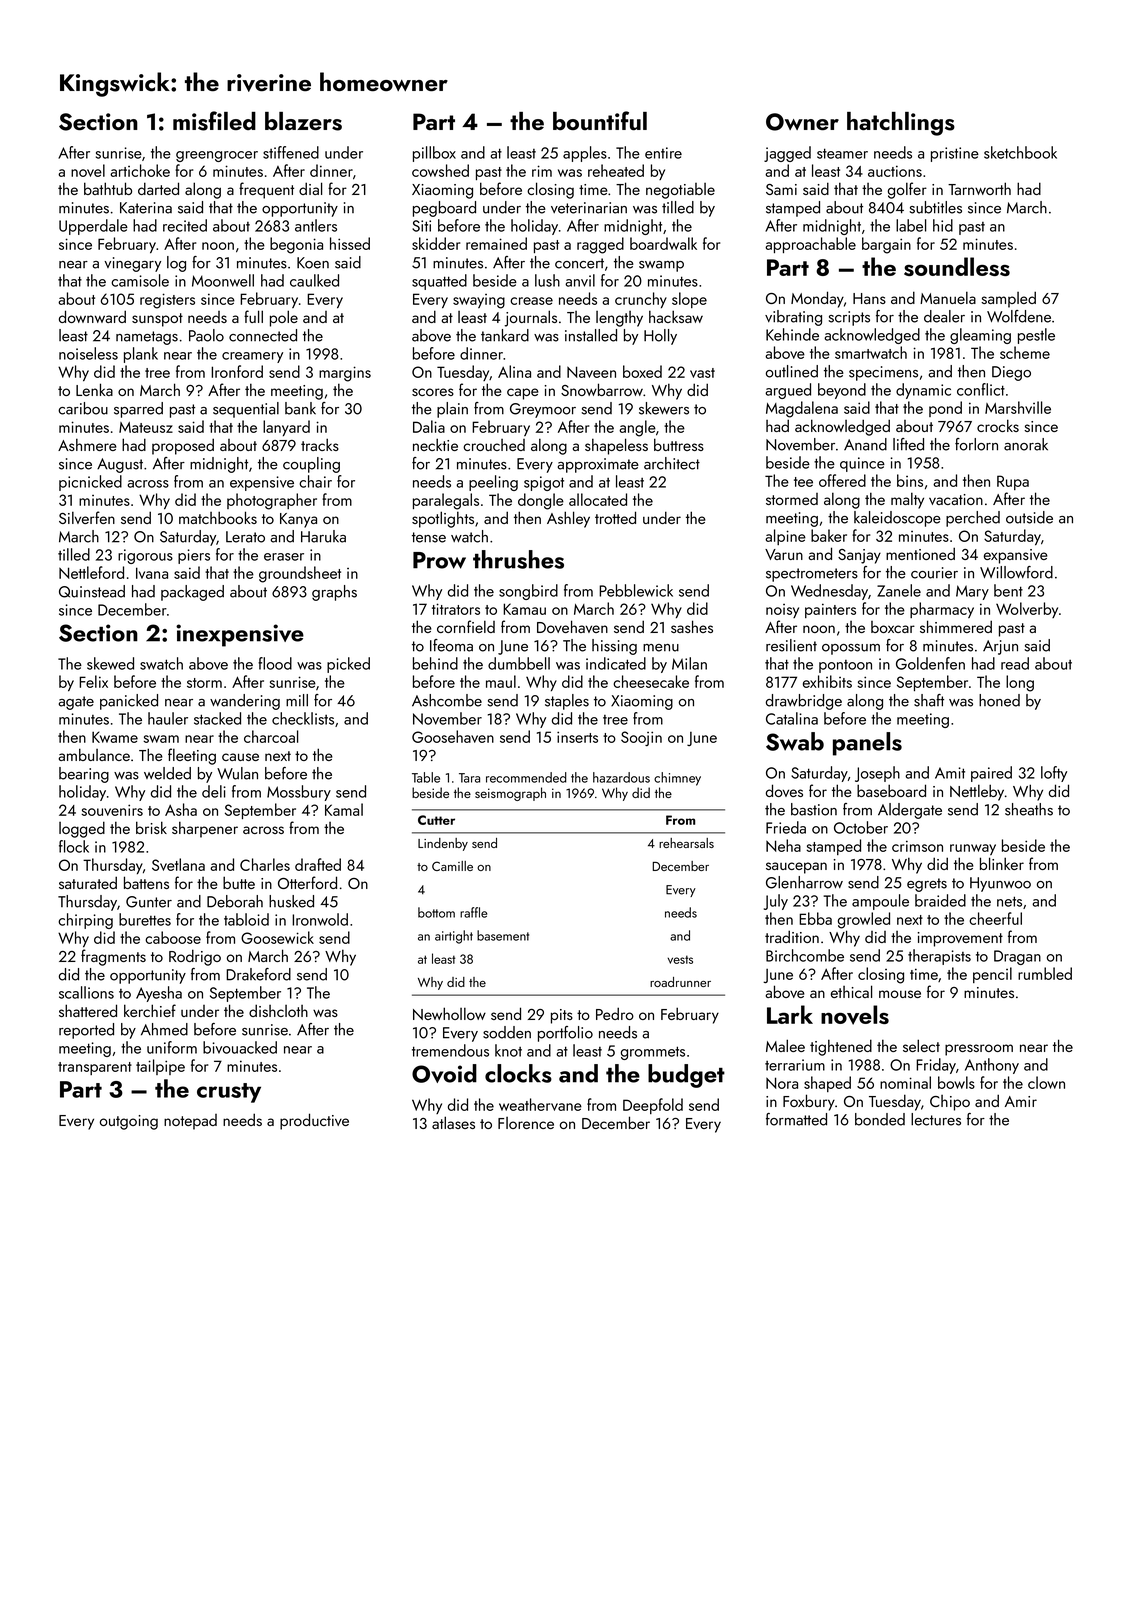 This screenshot has height=1608, width=1137. Describe the element at coordinates (129, 1122) in the screenshot. I see `outgoing` at that location.
